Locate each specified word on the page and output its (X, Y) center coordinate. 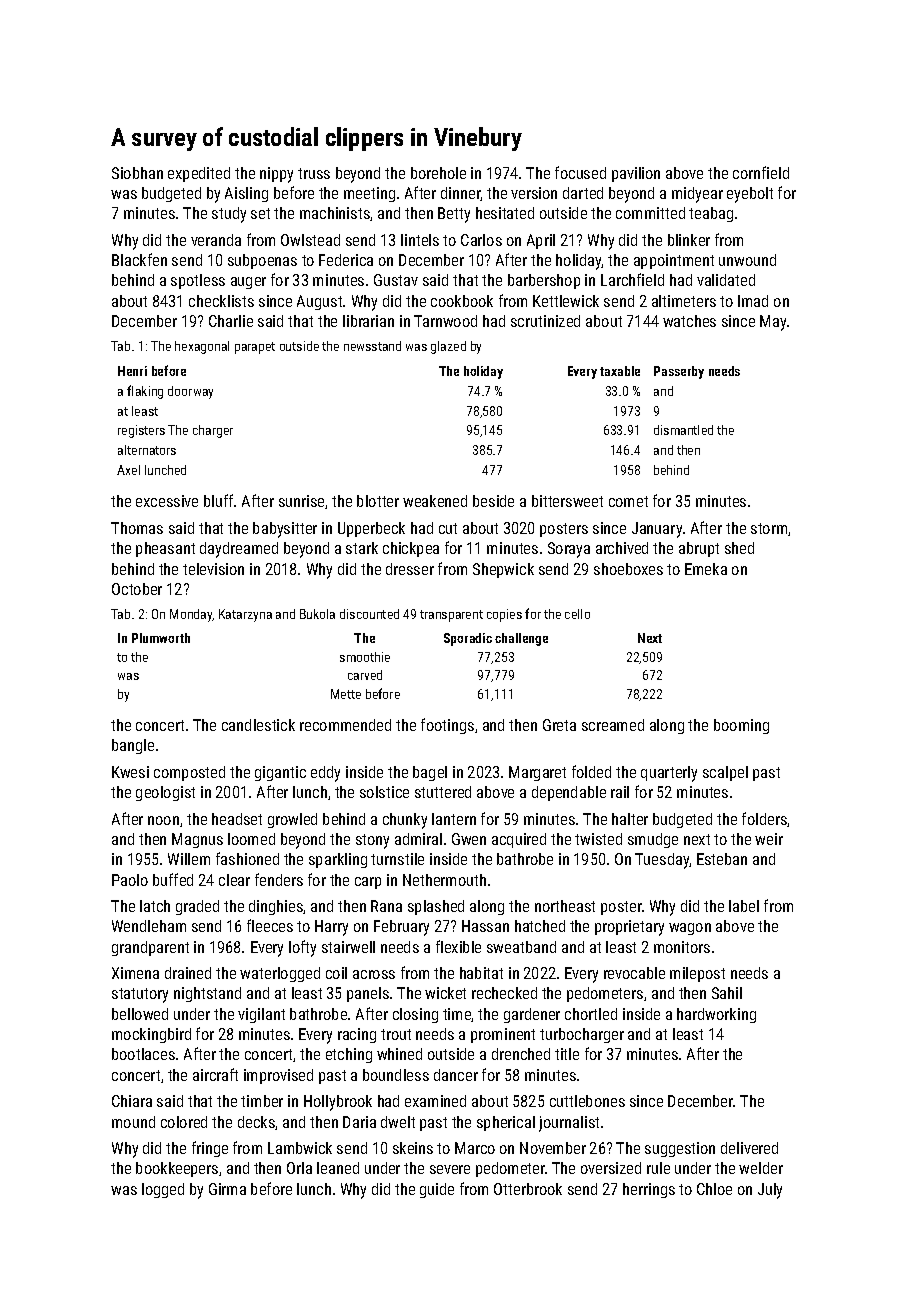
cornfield (761, 172)
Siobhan (137, 173)
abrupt (699, 549)
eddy (325, 774)
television (213, 569)
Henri (132, 371)
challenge (521, 639)
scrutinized (545, 321)
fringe (210, 1149)
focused (580, 172)
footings (447, 726)
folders (764, 818)
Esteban (722, 859)
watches (689, 321)
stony (372, 841)
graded (197, 907)
